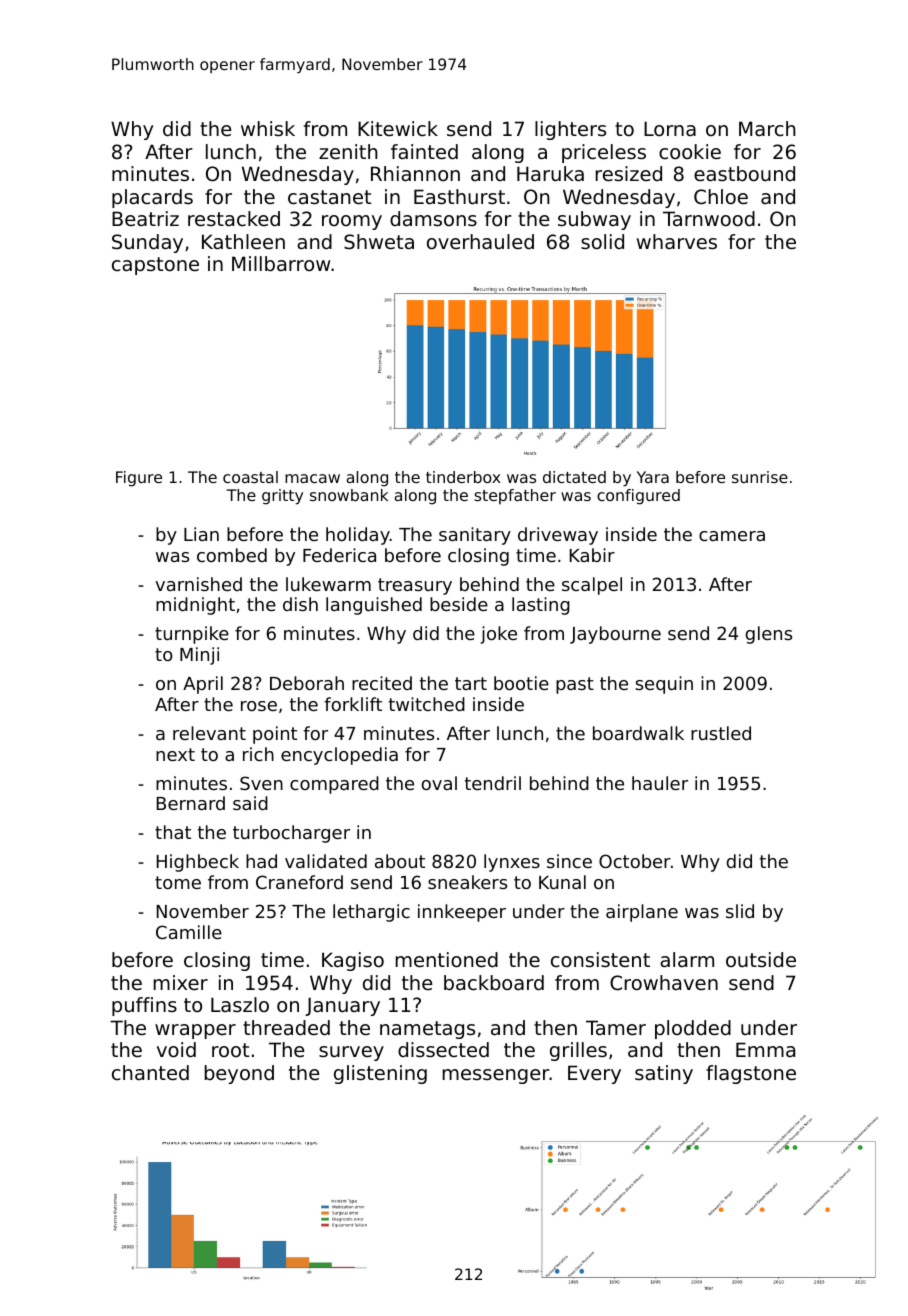  Describe the element at coordinates (740, 911) in the page. I see `slid` at that location.
